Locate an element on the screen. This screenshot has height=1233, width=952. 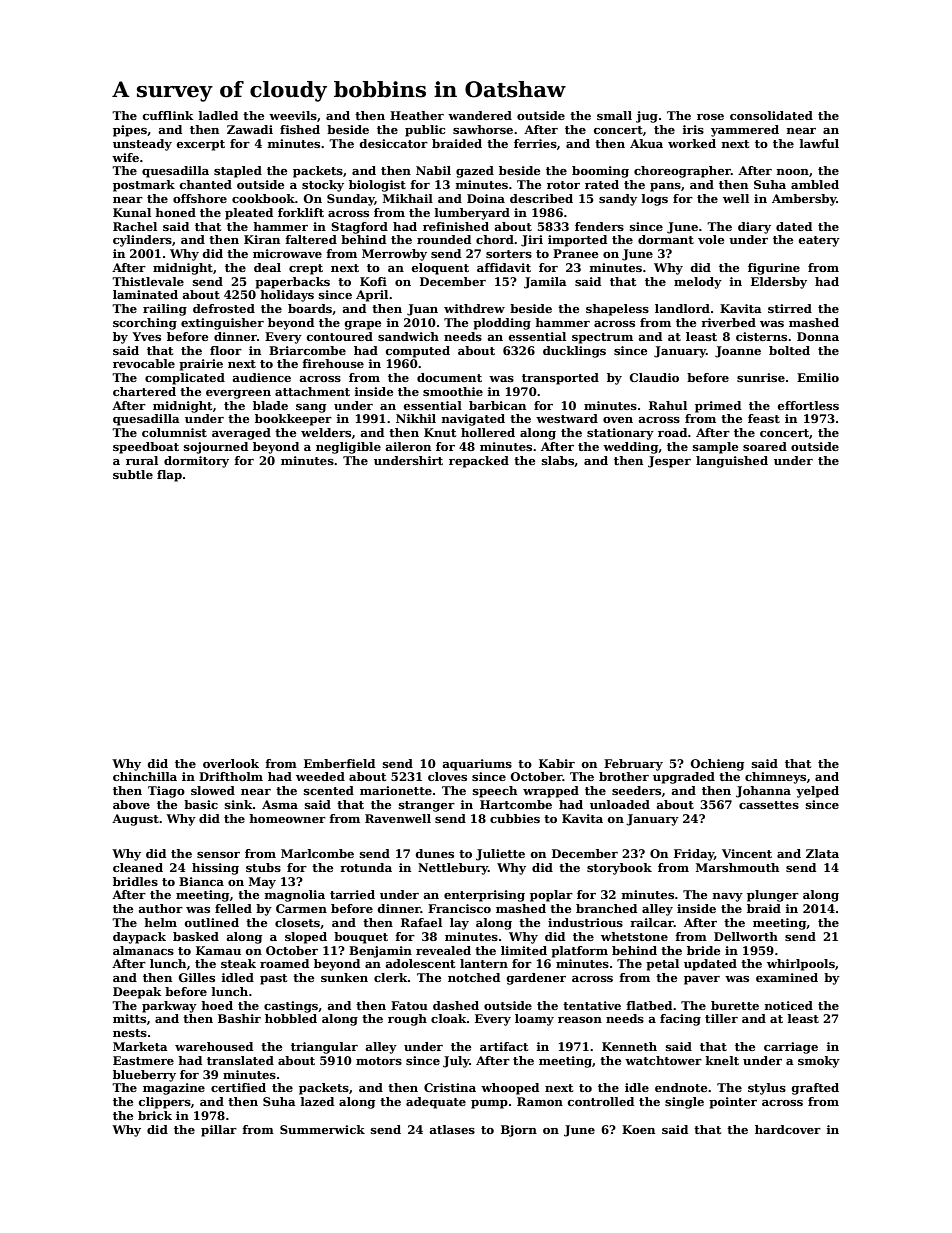
Bjorn is located at coordinates (519, 1131).
